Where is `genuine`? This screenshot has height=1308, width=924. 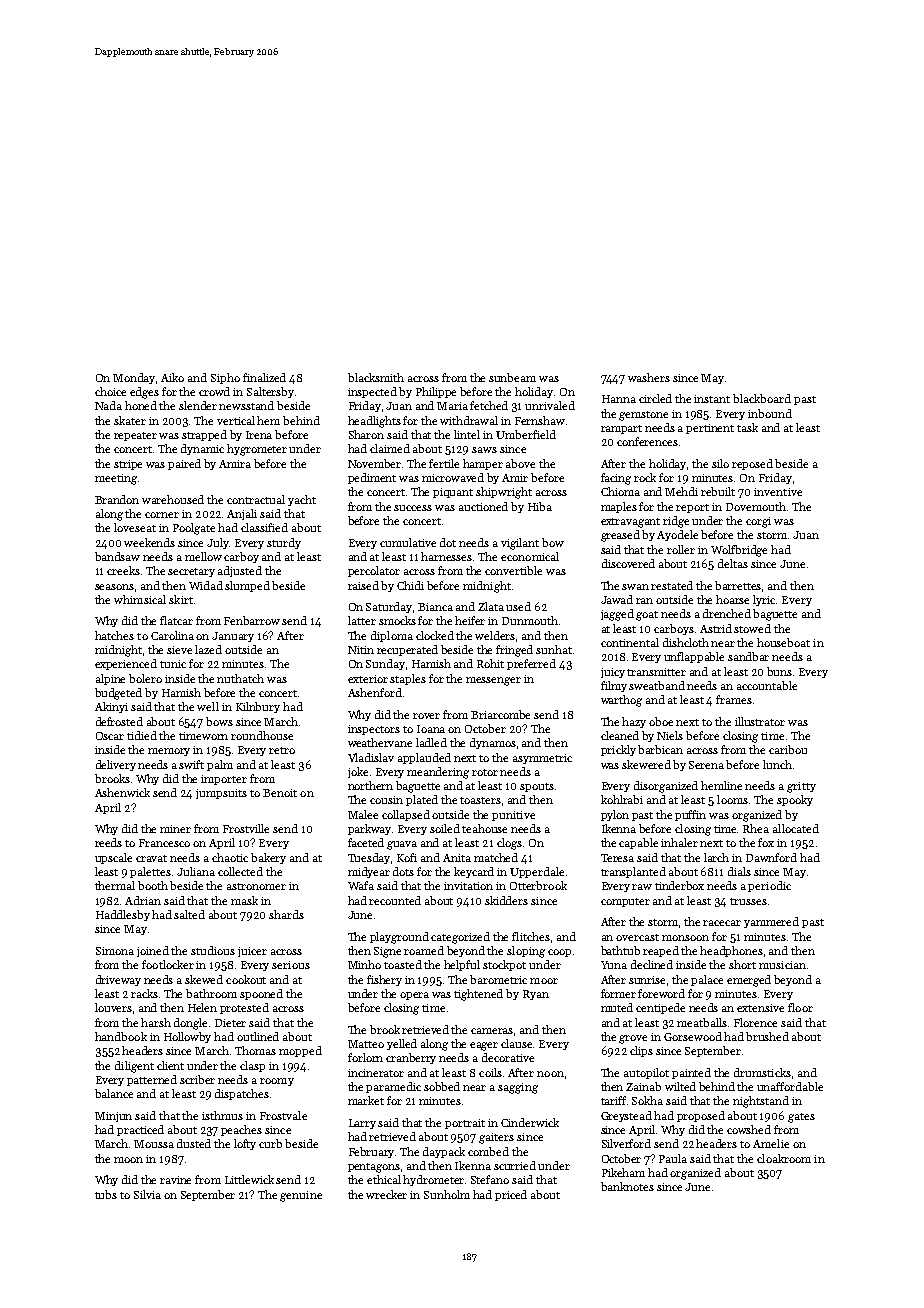
genuine is located at coordinates (301, 1196).
